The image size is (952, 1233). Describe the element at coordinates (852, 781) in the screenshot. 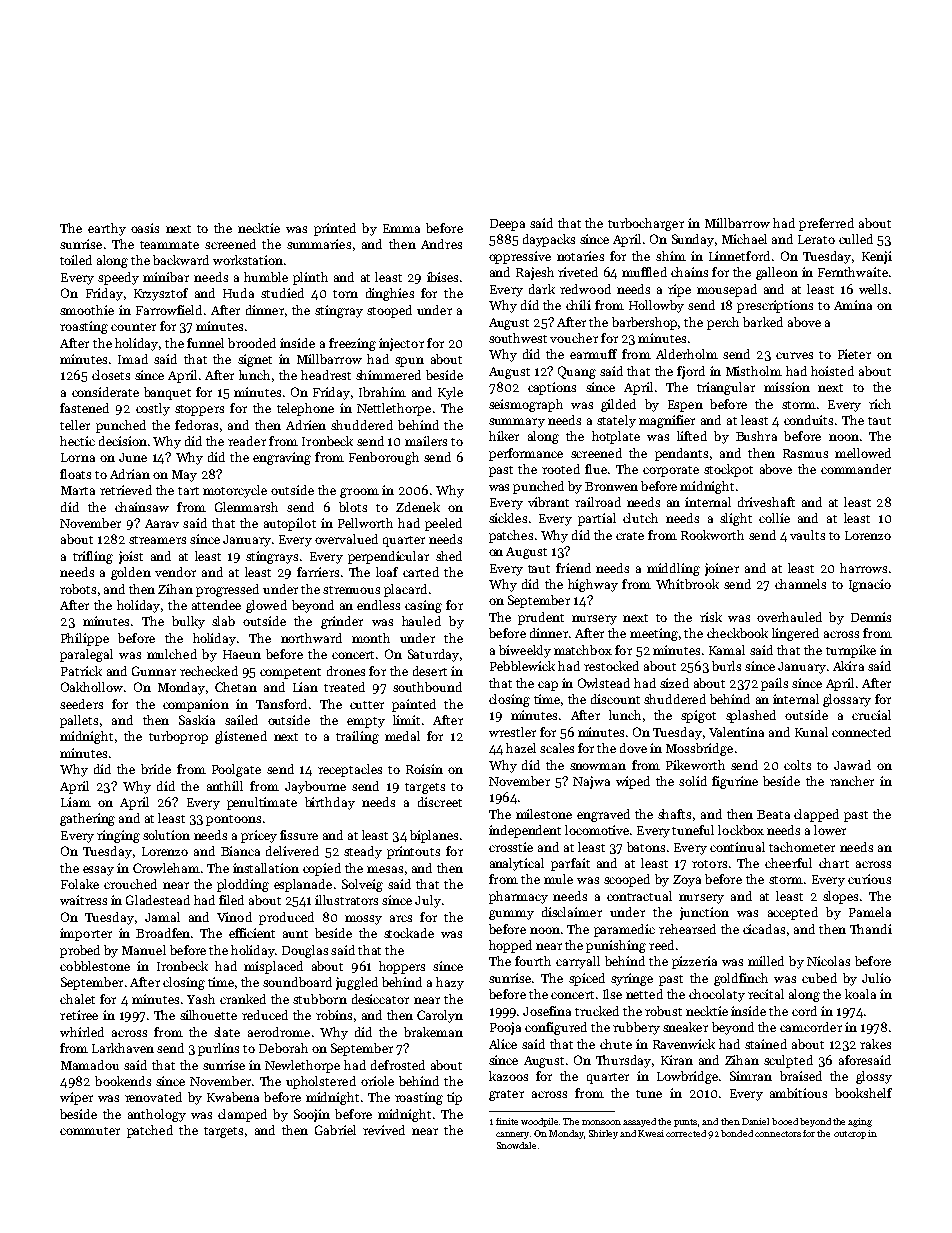

I see `rancher` at that location.
